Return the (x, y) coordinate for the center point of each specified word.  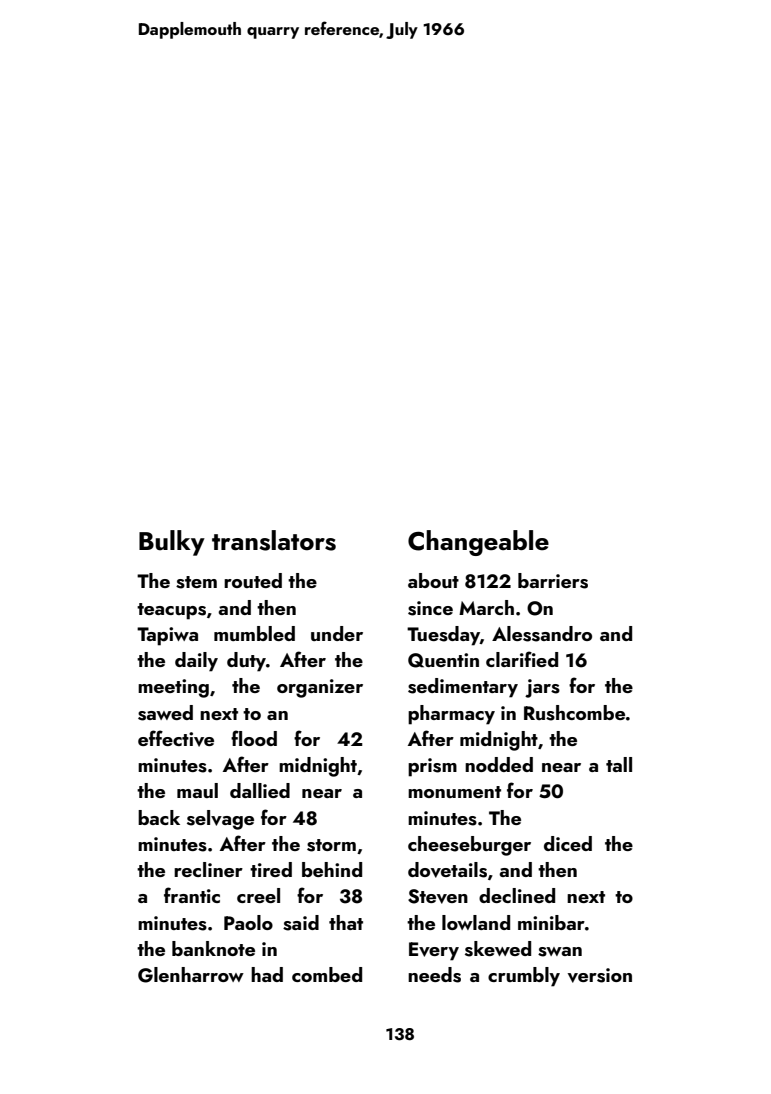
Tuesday (443, 636)
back (159, 817)
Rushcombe (574, 713)
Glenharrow (191, 975)
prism (432, 767)
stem (196, 582)
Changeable (478, 543)
